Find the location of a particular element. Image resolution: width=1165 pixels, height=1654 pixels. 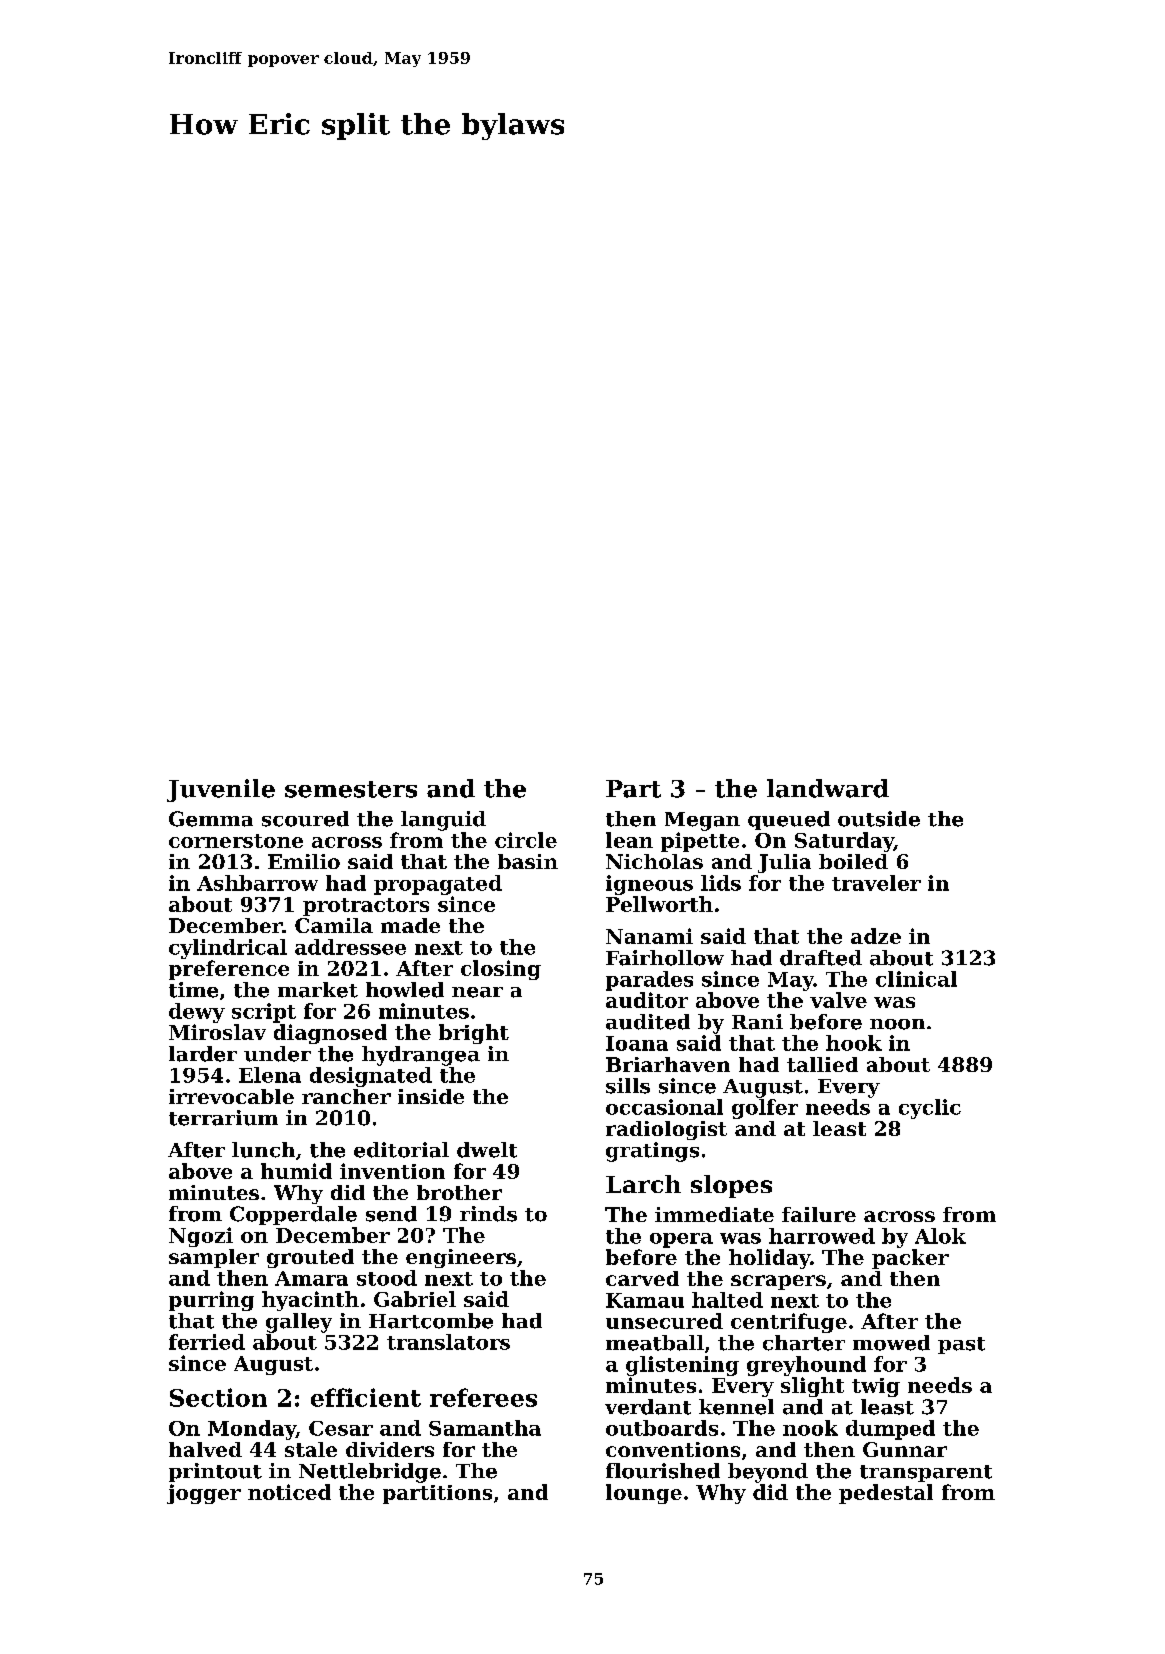

grouted is located at coordinates (310, 1258).
